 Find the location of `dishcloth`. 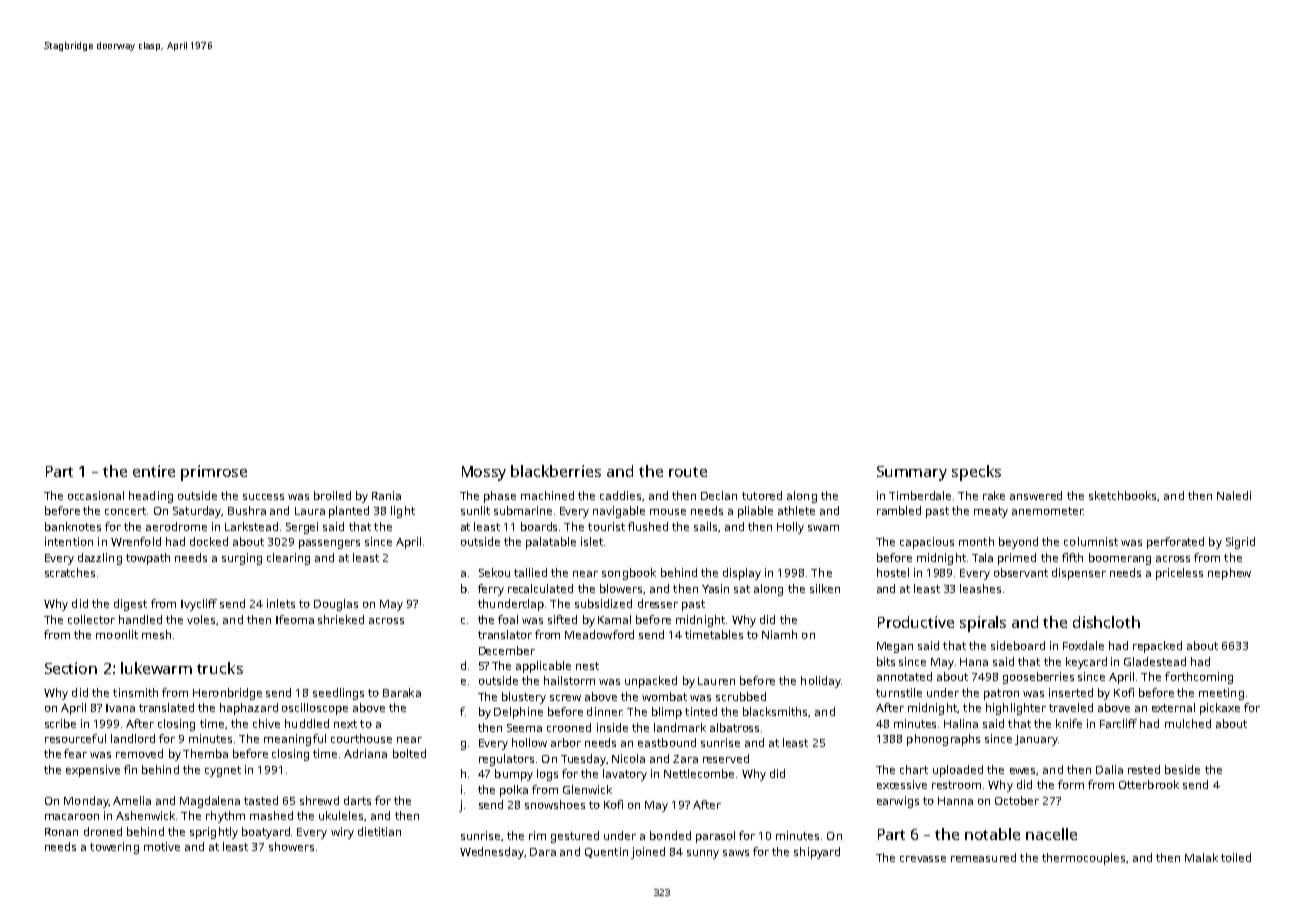

dishcloth is located at coordinates (1106, 622).
